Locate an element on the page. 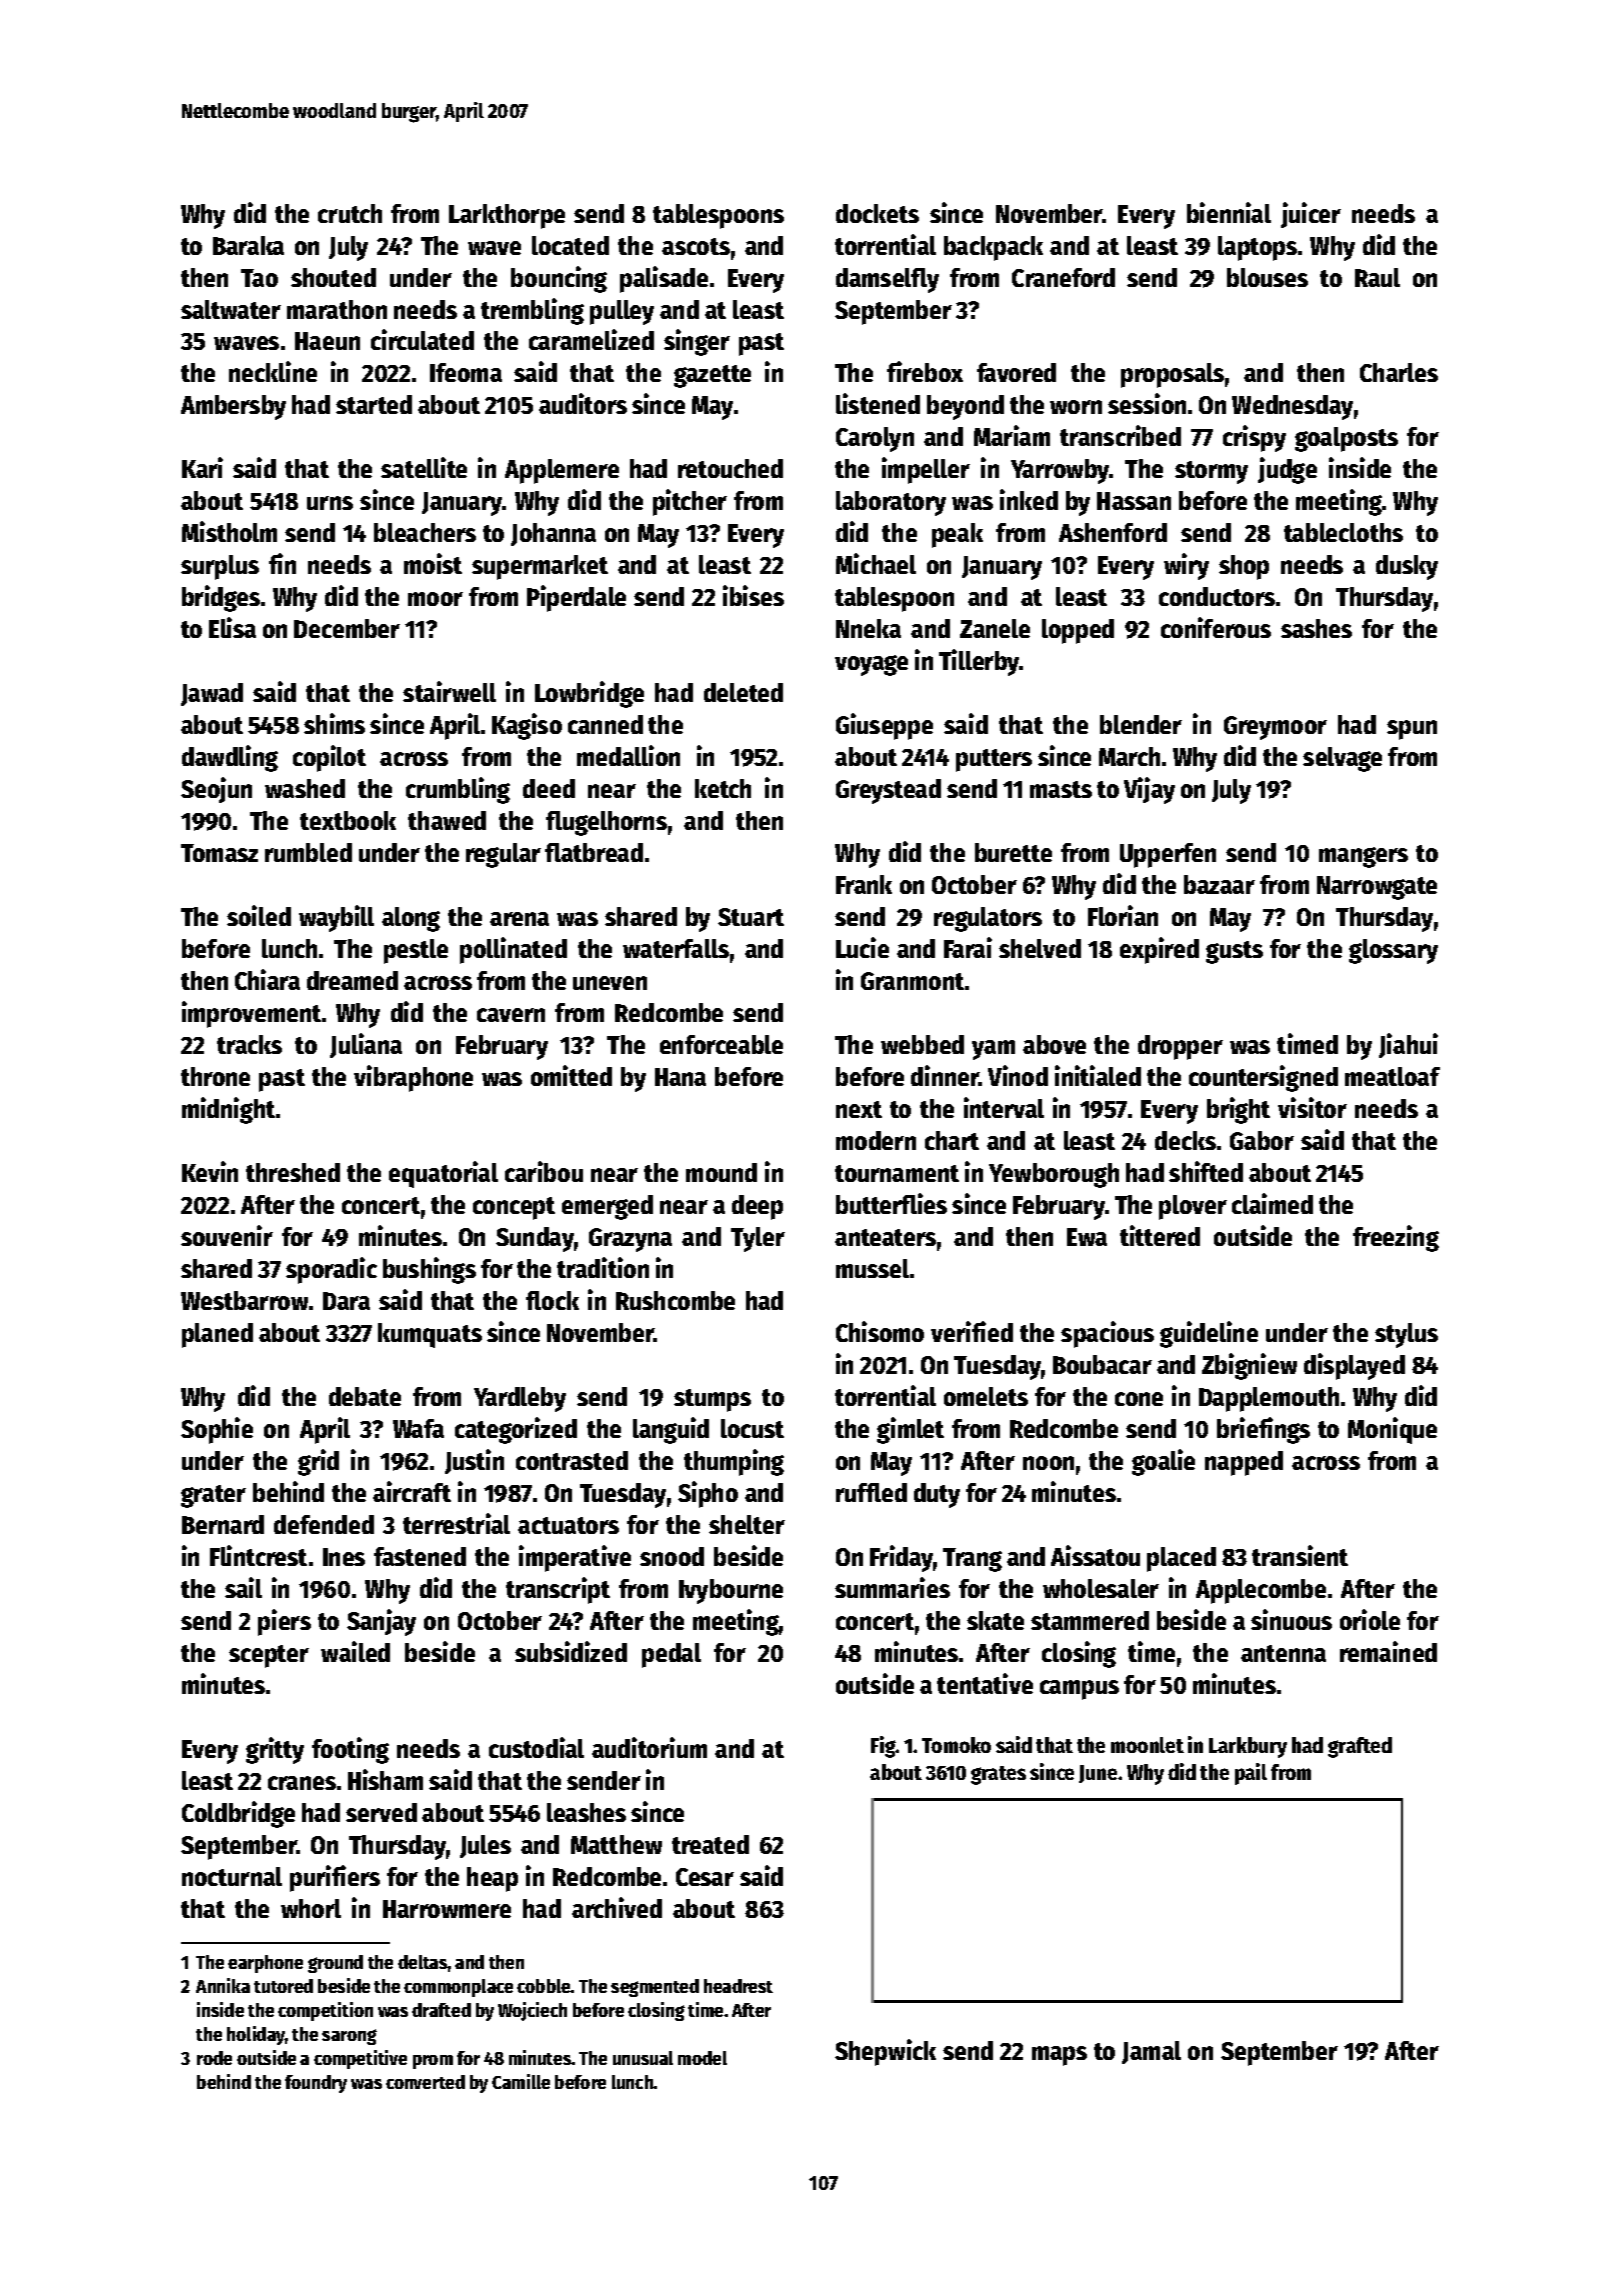 This document has width=1620, height=2292. December is located at coordinates (347, 628).
